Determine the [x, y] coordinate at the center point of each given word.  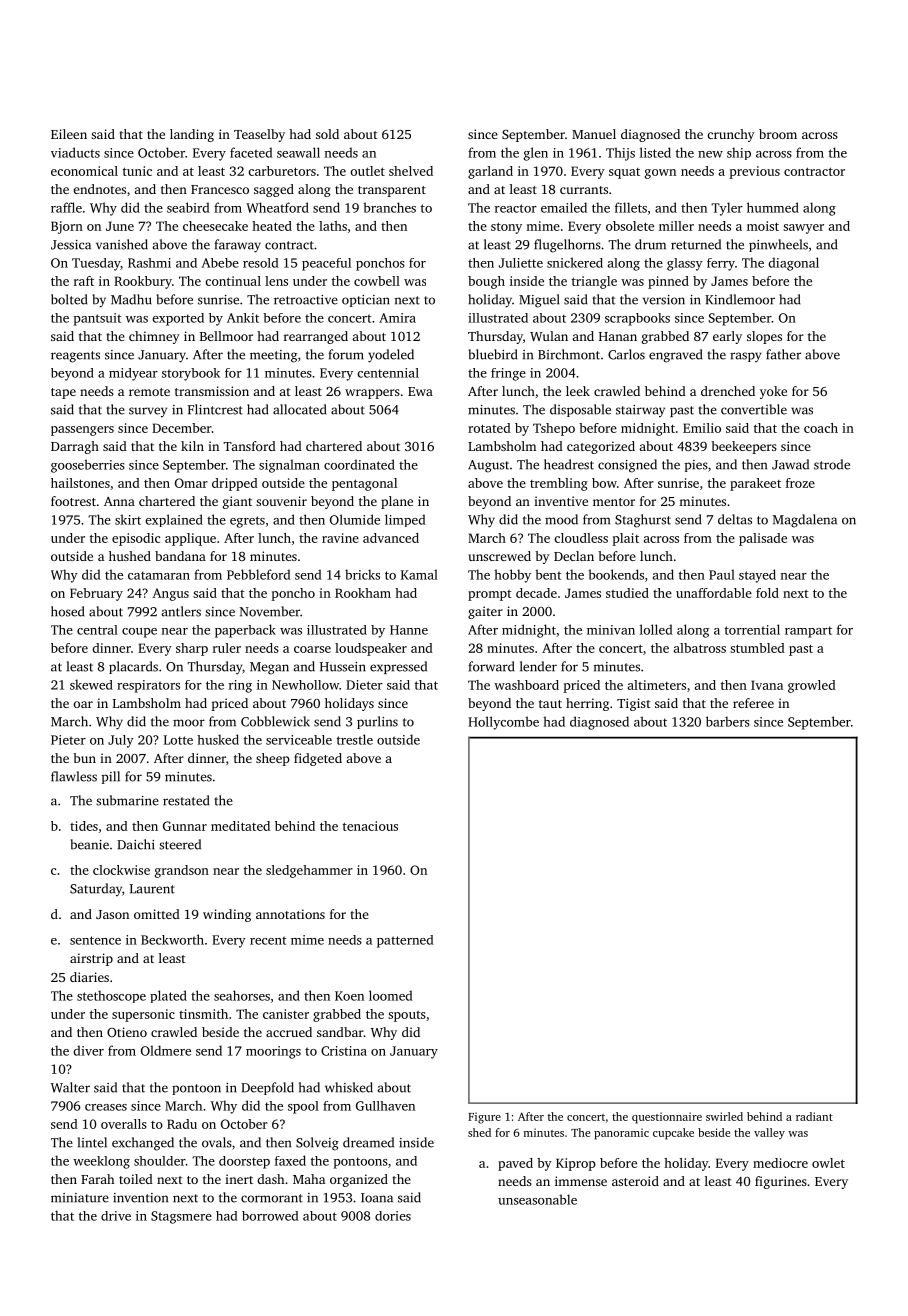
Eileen [69, 134]
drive [116, 1216]
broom [778, 134]
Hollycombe [503, 723]
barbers [728, 721]
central [97, 630]
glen [536, 154]
